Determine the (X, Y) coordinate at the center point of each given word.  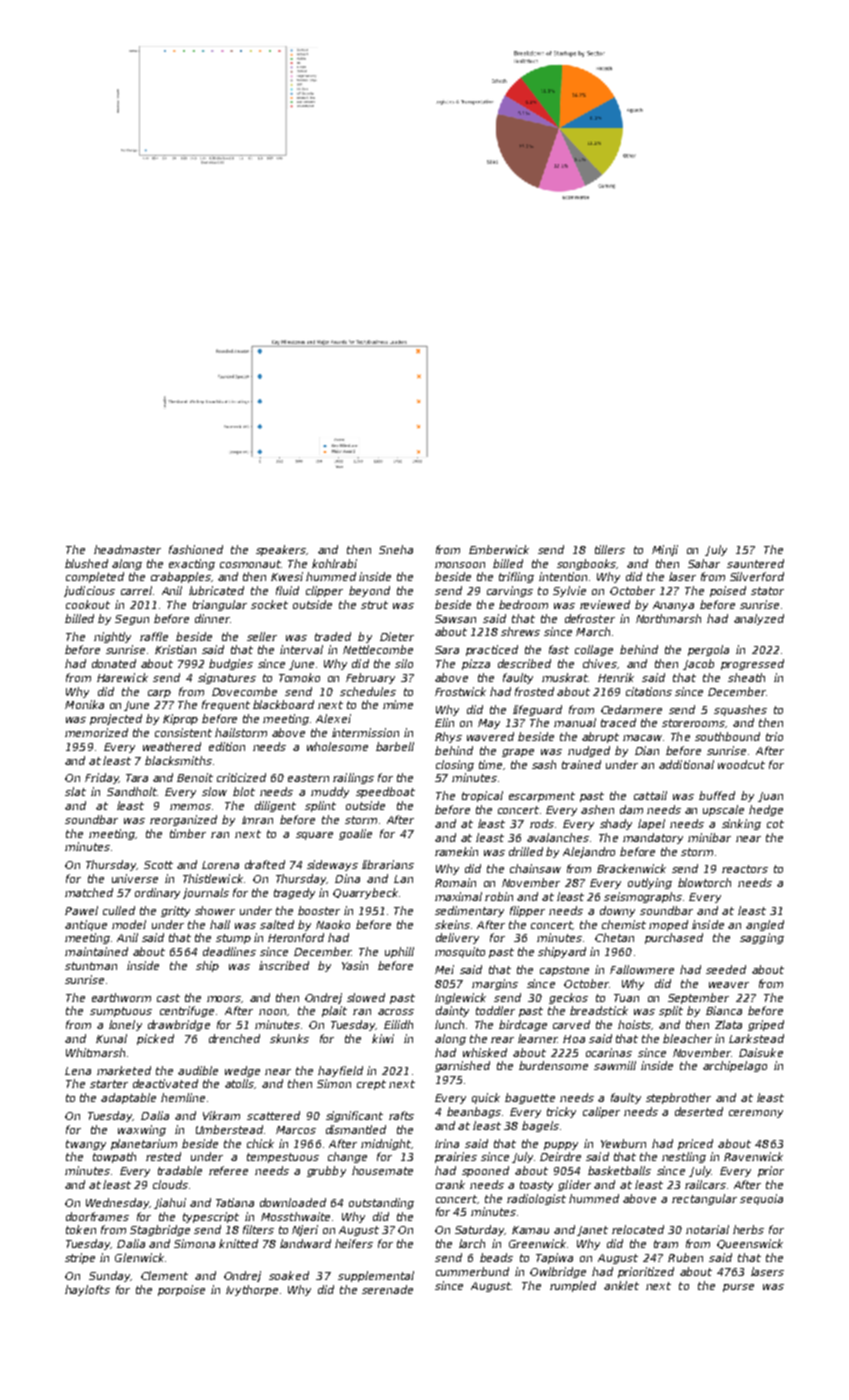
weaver (729, 985)
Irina (447, 1143)
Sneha (396, 549)
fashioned (196, 549)
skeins (452, 924)
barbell (395, 746)
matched (89, 892)
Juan (770, 797)
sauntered (755, 563)
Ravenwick (753, 1156)
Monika (84, 704)
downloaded (293, 1202)
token (81, 1229)
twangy (86, 1145)
